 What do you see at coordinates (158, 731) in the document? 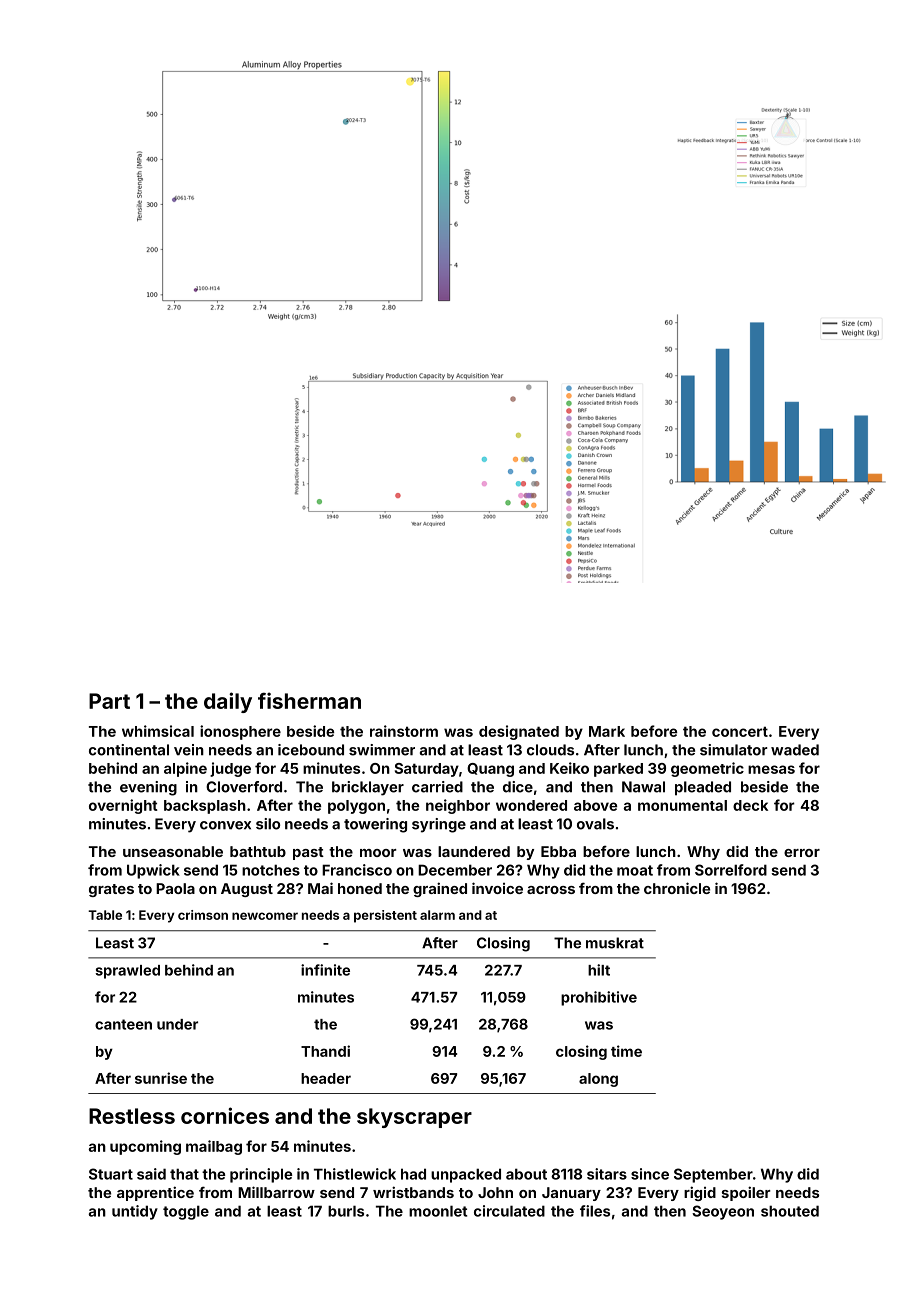
I see `whimsical` at bounding box center [158, 731].
